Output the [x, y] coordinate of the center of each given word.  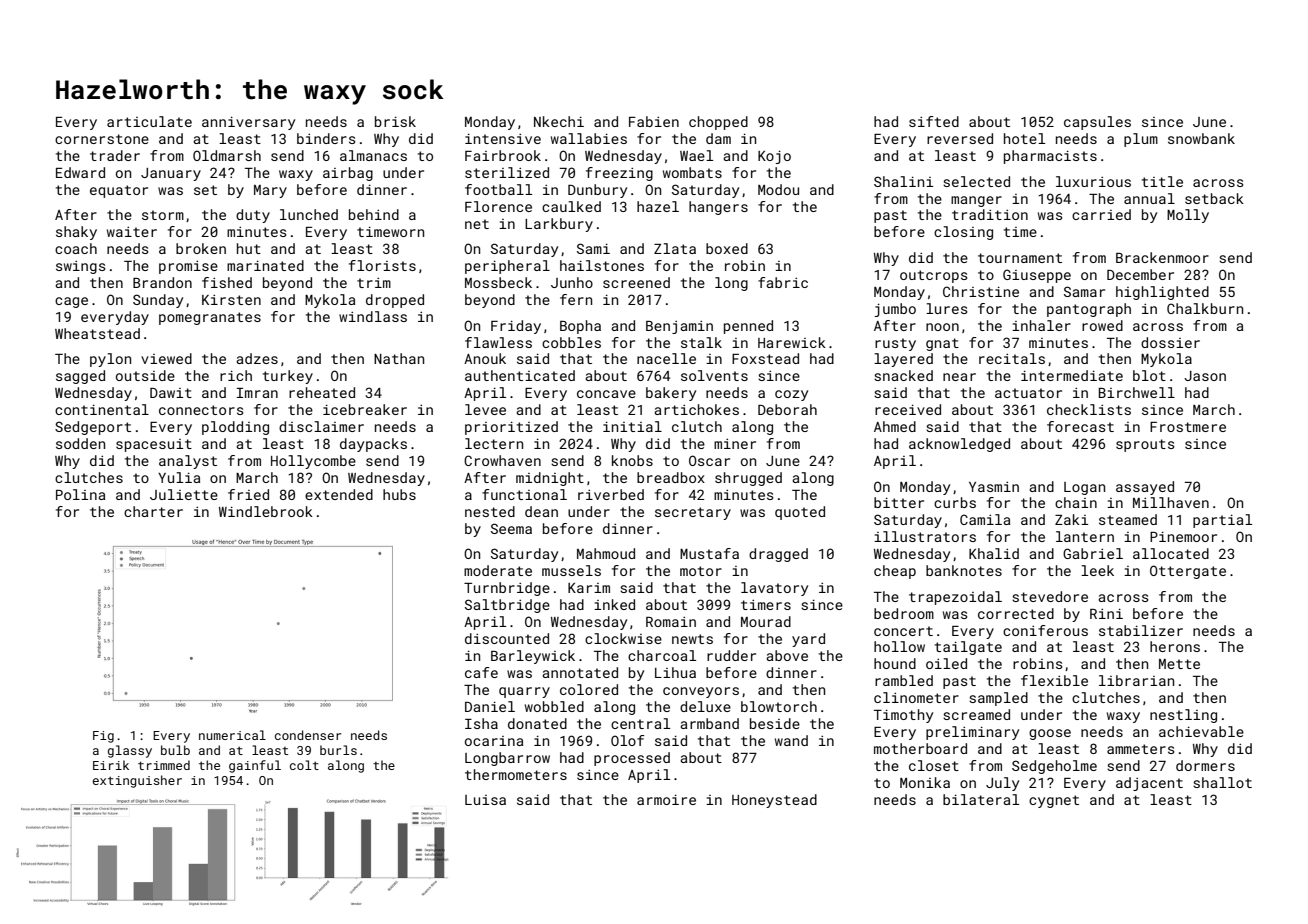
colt [304, 765]
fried [248, 494]
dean [541, 511]
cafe [481, 672]
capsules [1097, 123]
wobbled [554, 706]
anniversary [248, 123]
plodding [235, 428]
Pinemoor [1183, 536]
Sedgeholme [1054, 767]
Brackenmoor [1162, 257]
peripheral [507, 267]
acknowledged [959, 445]
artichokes [696, 409]
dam [718, 138]
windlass [373, 316]
